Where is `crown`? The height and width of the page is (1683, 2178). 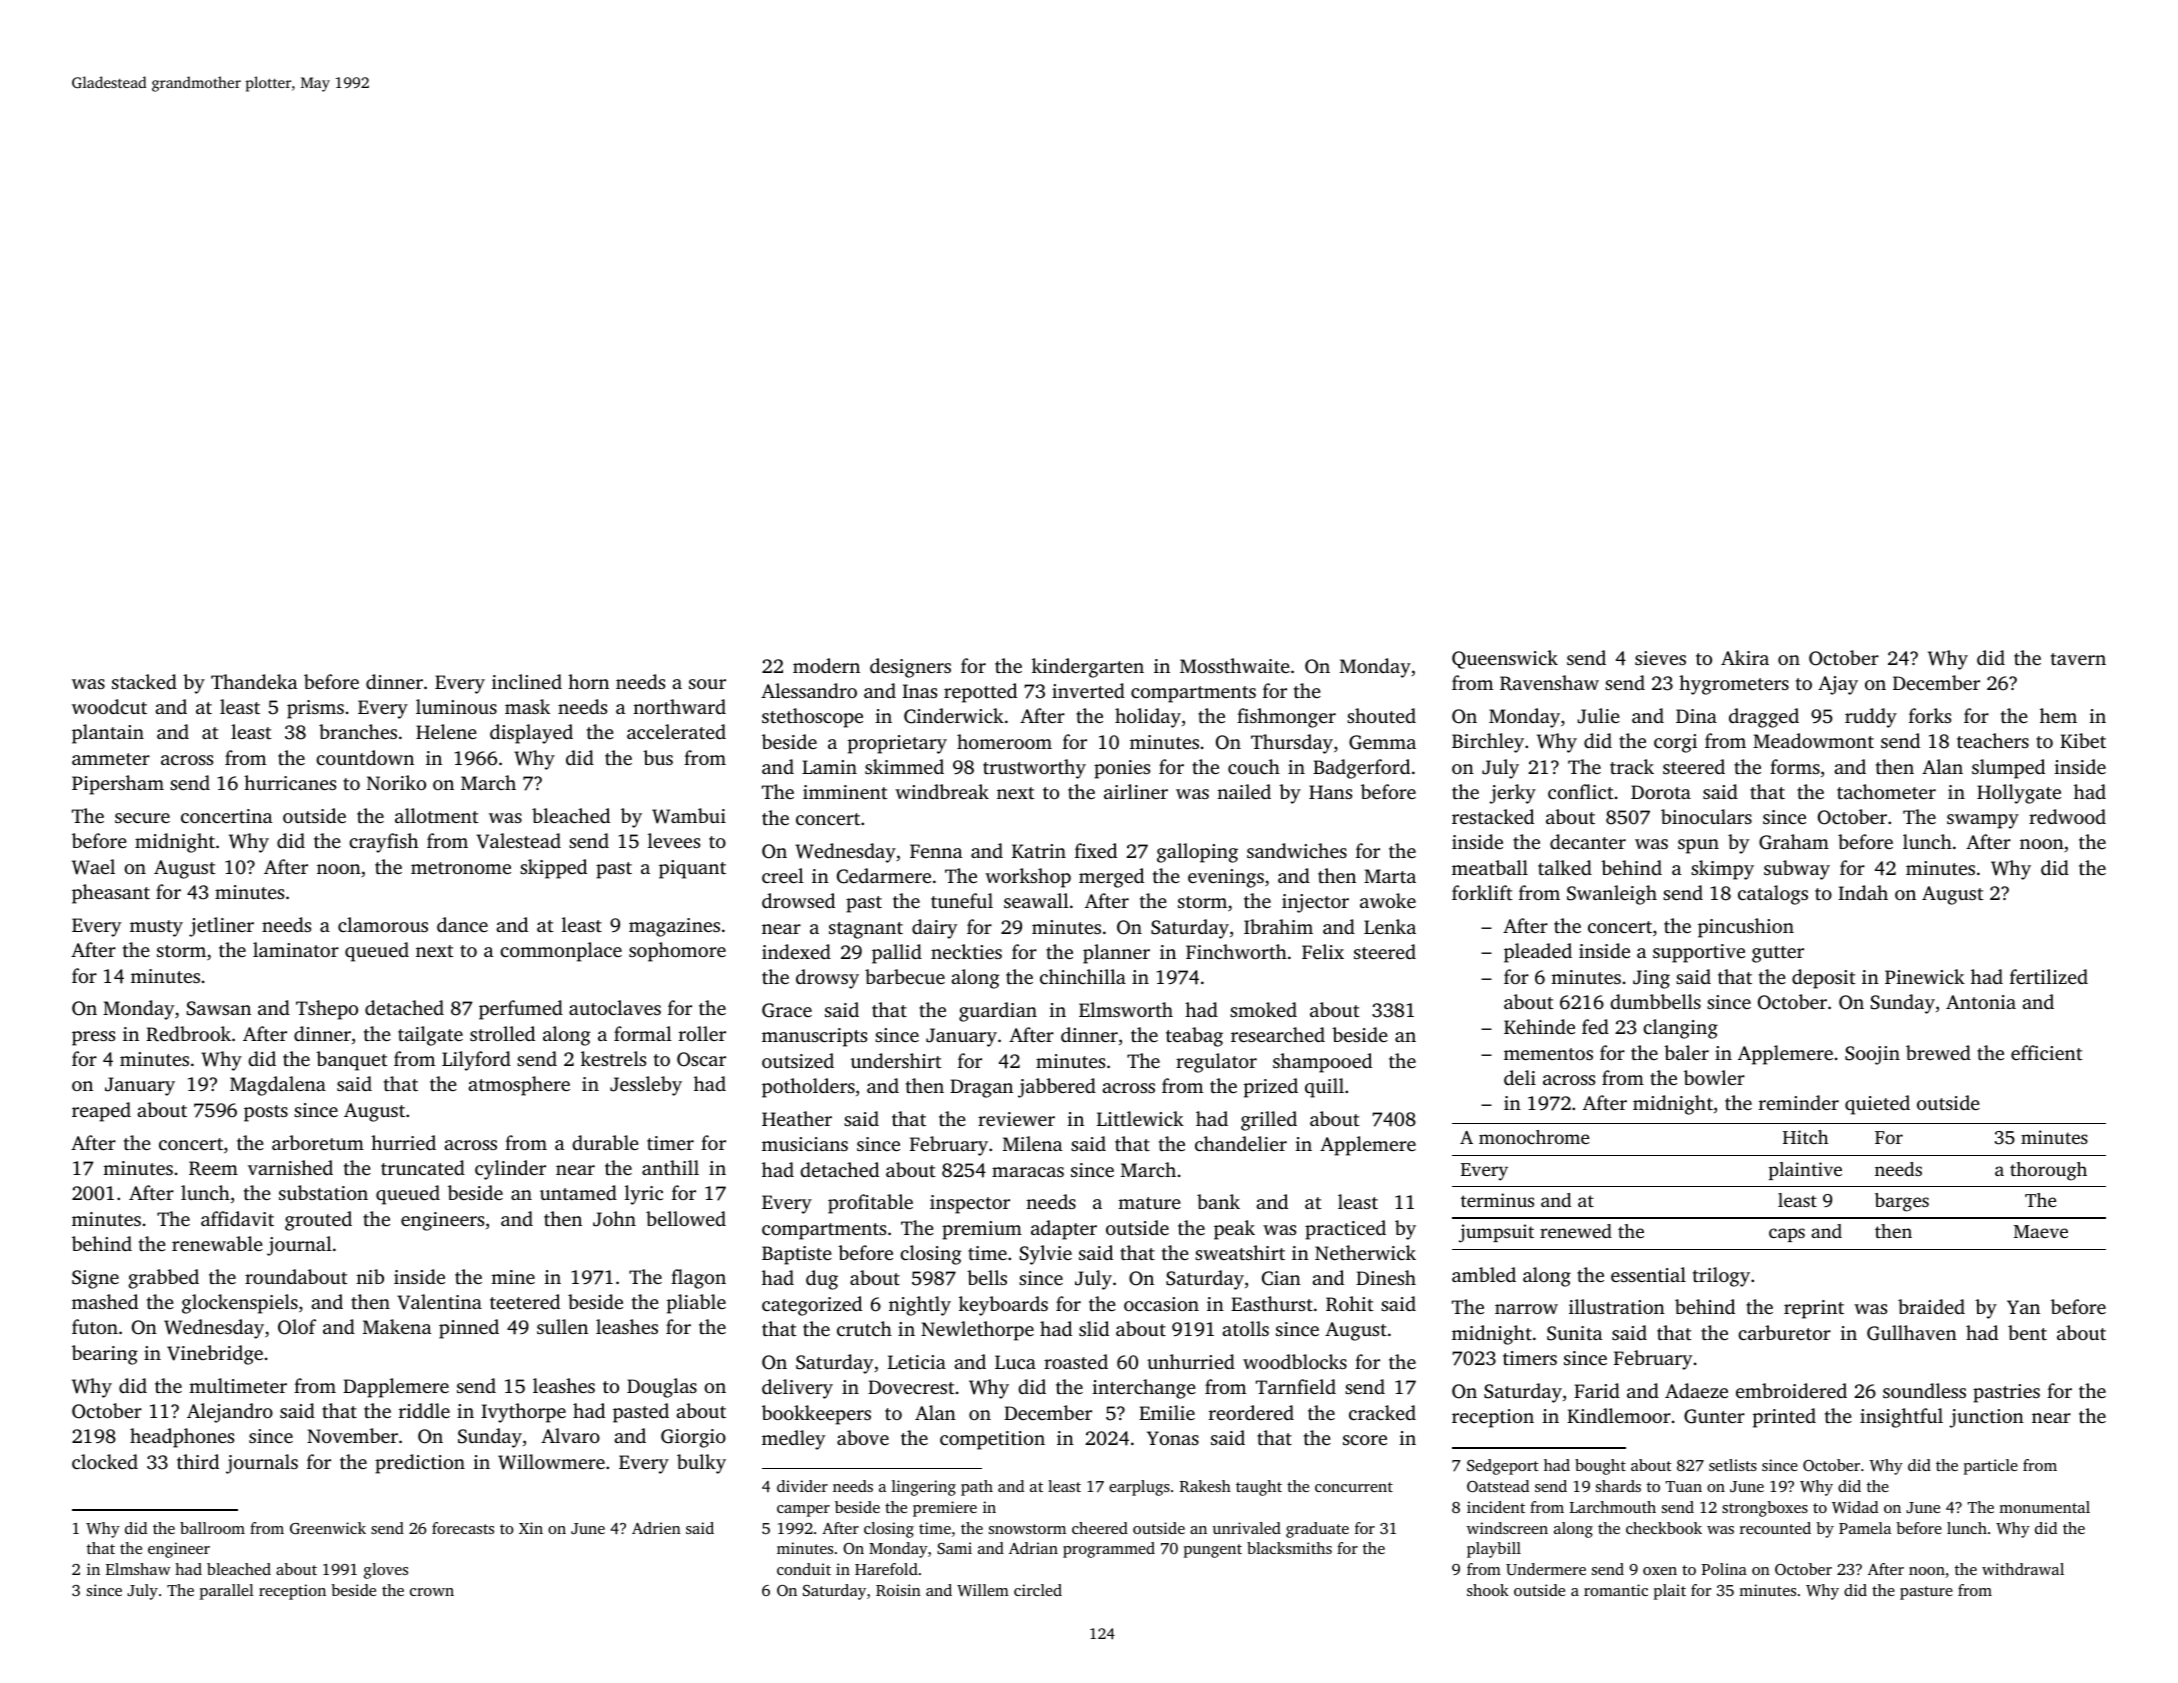 crown is located at coordinates (432, 1592).
